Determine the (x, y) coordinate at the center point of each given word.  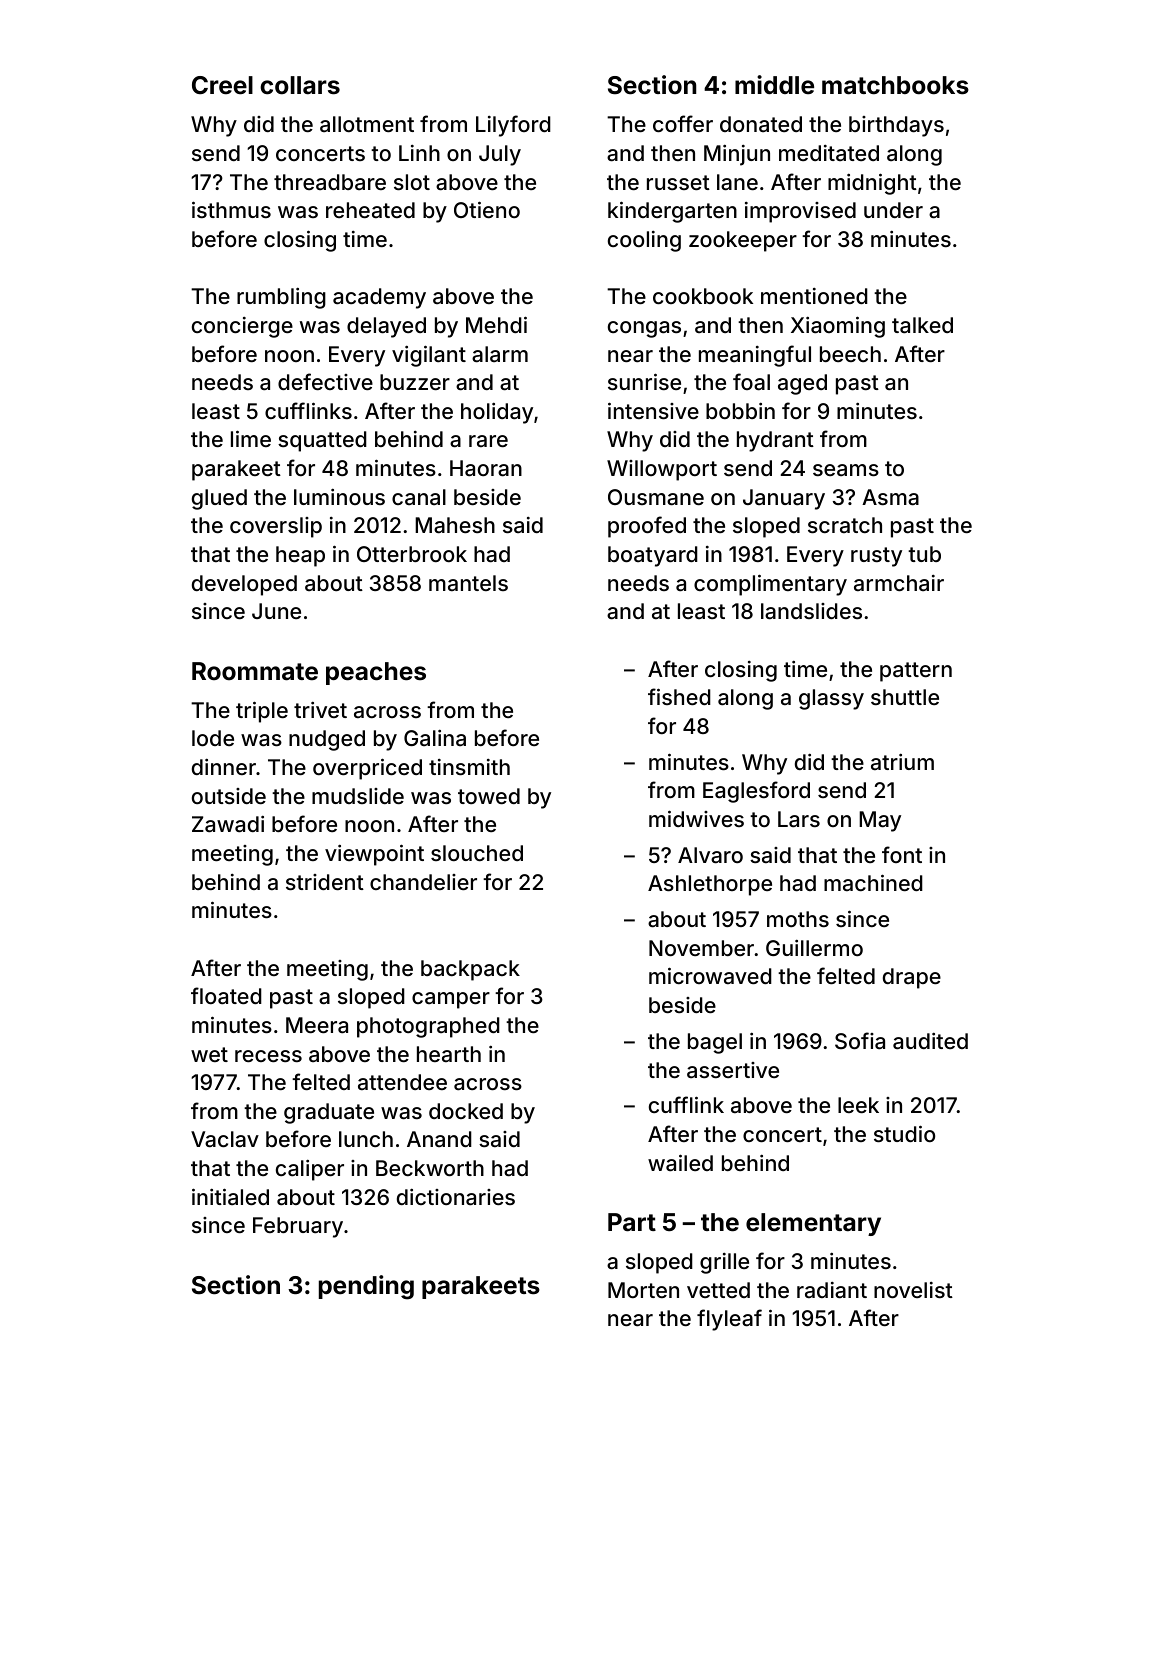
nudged (327, 740)
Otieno (487, 209)
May (880, 821)
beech (850, 354)
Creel (222, 85)
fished (679, 696)
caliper (310, 1170)
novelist (913, 1290)
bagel (715, 1043)
